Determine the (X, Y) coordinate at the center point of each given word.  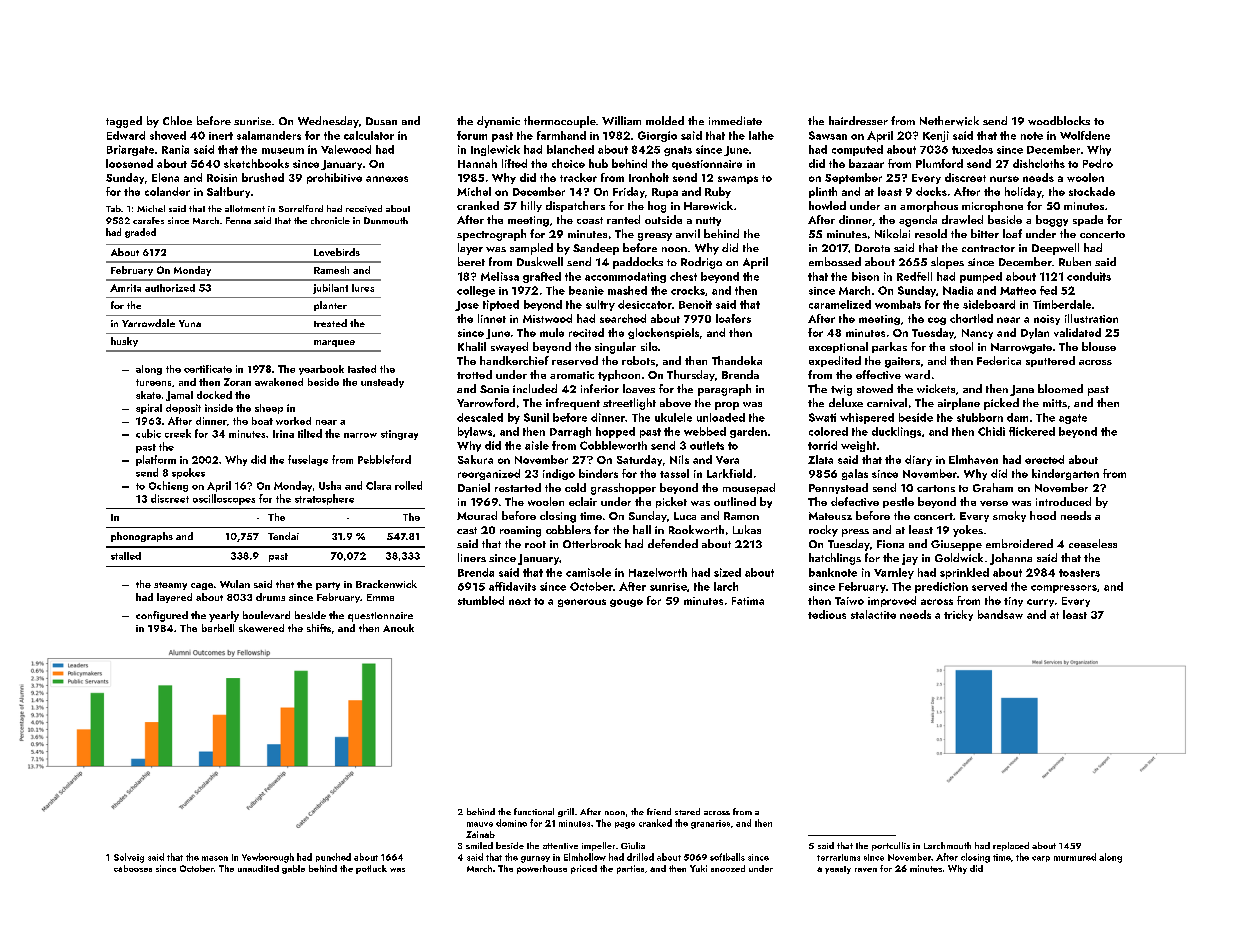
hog (657, 207)
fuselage (308, 460)
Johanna (1011, 559)
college (476, 291)
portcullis (891, 846)
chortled (971, 318)
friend (659, 811)
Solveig (129, 858)
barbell (218, 628)
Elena (165, 177)
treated (330, 323)
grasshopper (623, 489)
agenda (918, 221)
